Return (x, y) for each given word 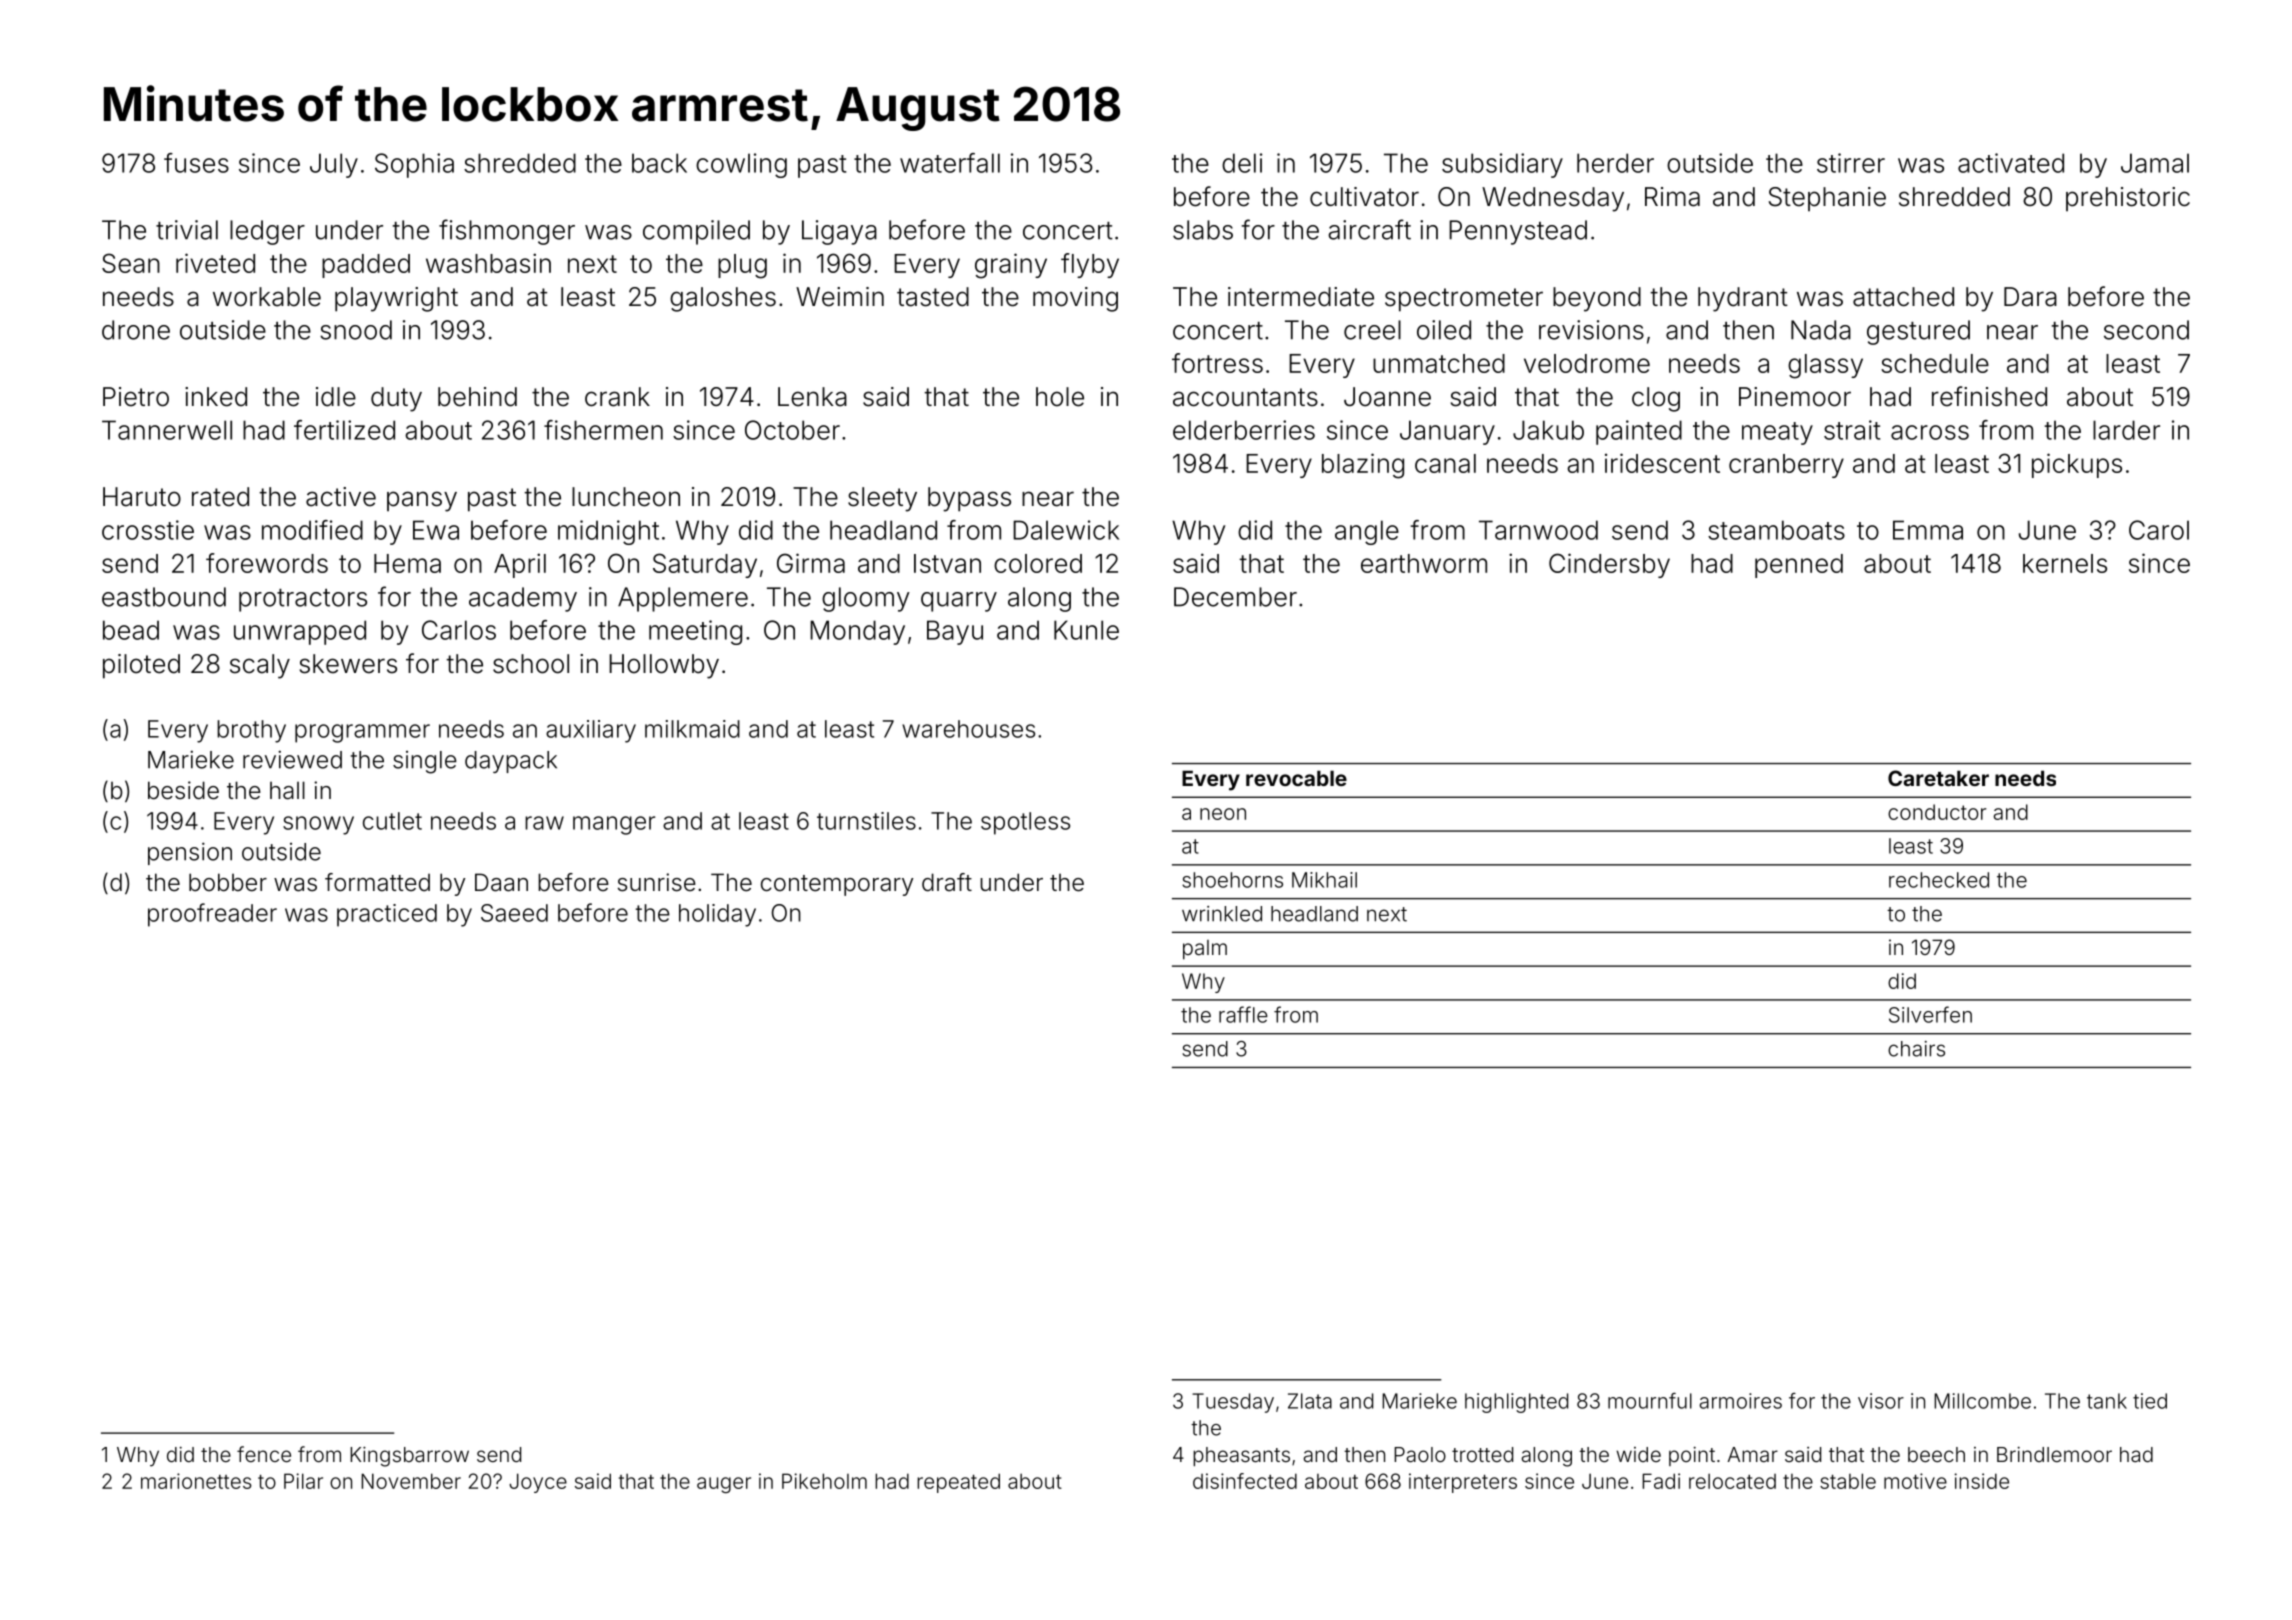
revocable (1296, 778)
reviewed (292, 759)
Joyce (538, 1483)
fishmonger (507, 232)
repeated (958, 1483)
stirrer (1851, 163)
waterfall (950, 163)
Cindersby (1609, 565)
